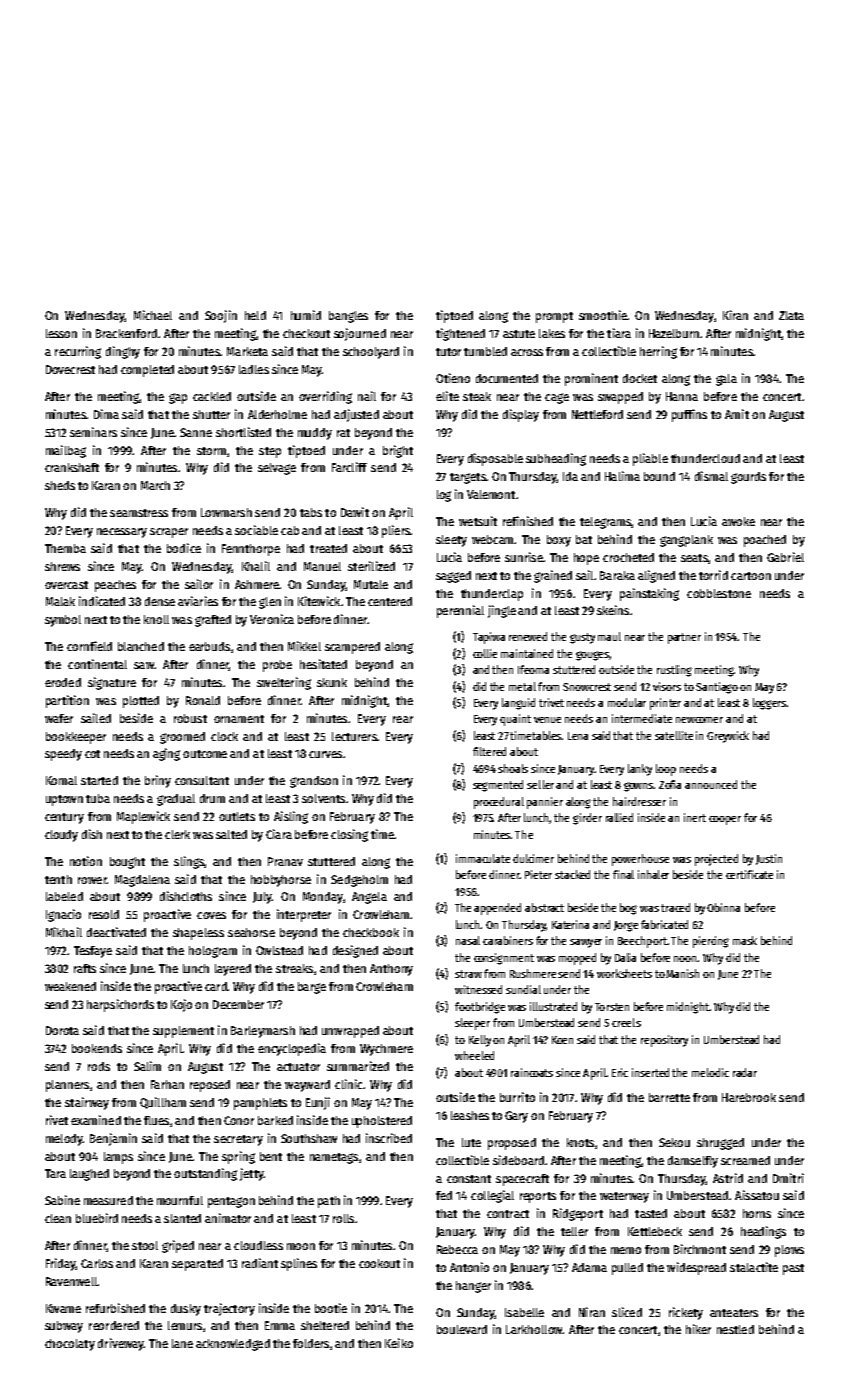 The image size is (849, 1400). I want to click on gradual, so click(176, 800).
